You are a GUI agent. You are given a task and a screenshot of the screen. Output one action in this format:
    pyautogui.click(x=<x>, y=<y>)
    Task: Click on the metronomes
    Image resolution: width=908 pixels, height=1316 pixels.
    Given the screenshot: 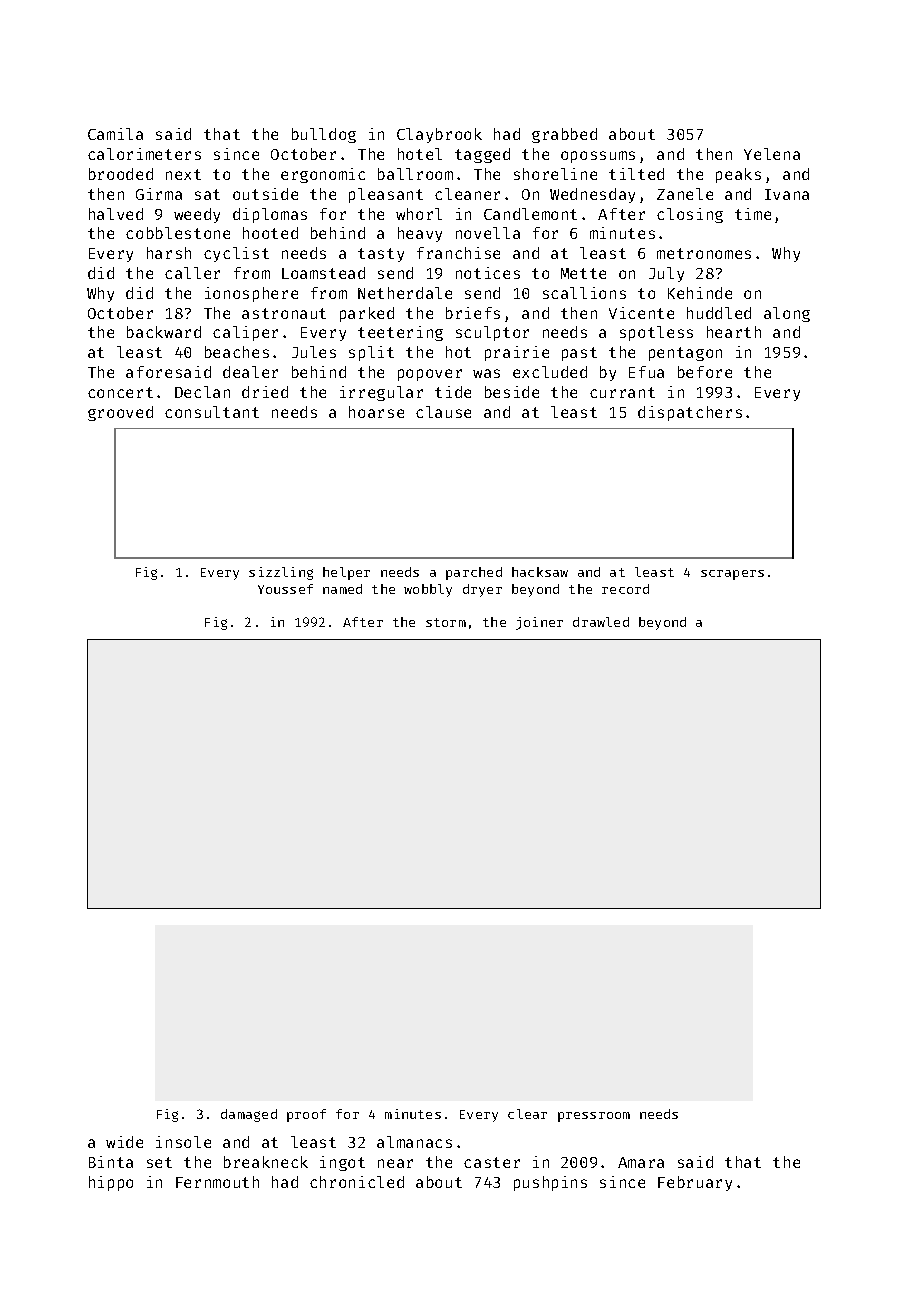 What is the action you would take?
    pyautogui.click(x=704, y=253)
